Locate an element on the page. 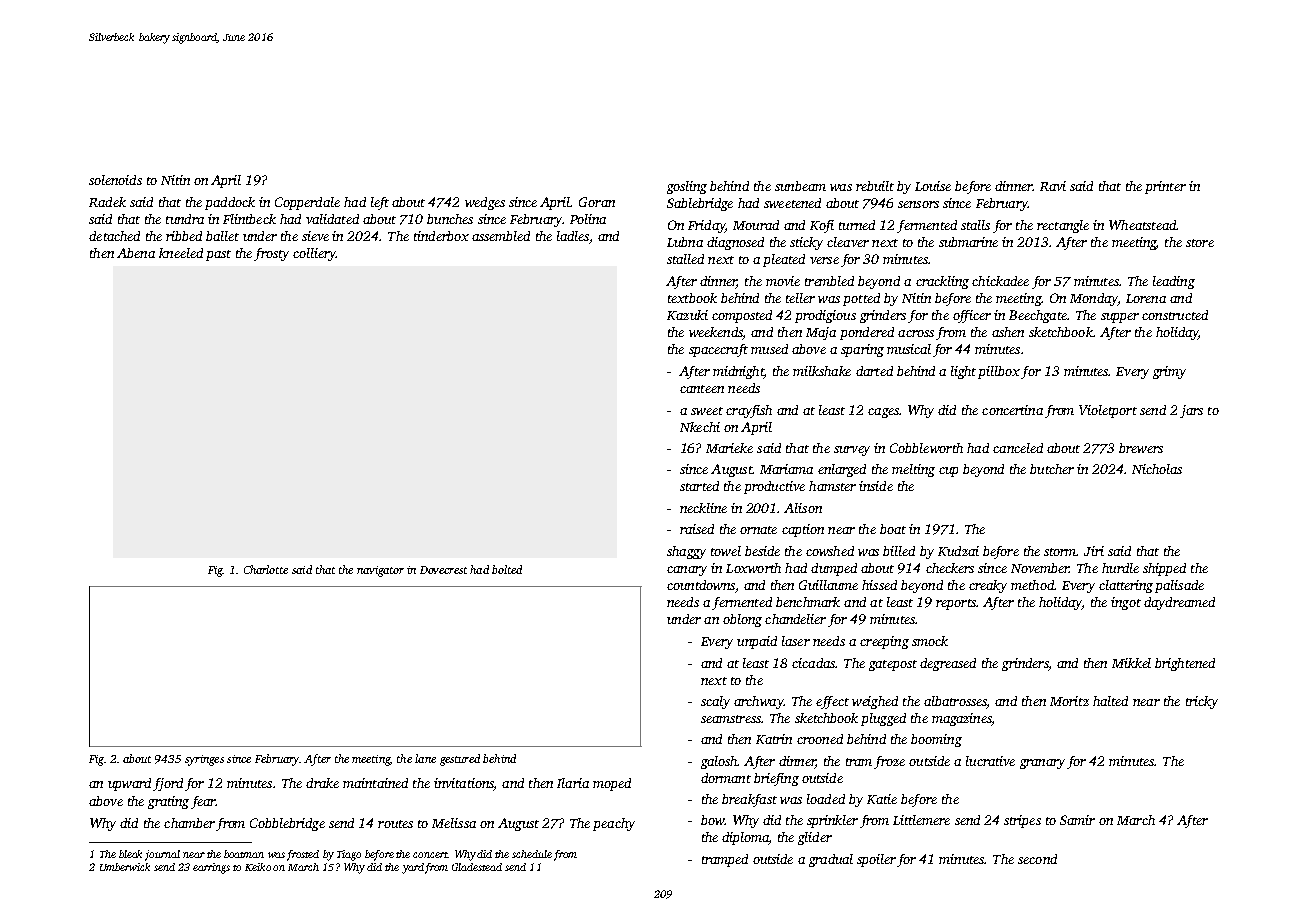 The height and width of the image is (924, 1308). solenoids is located at coordinates (115, 180).
